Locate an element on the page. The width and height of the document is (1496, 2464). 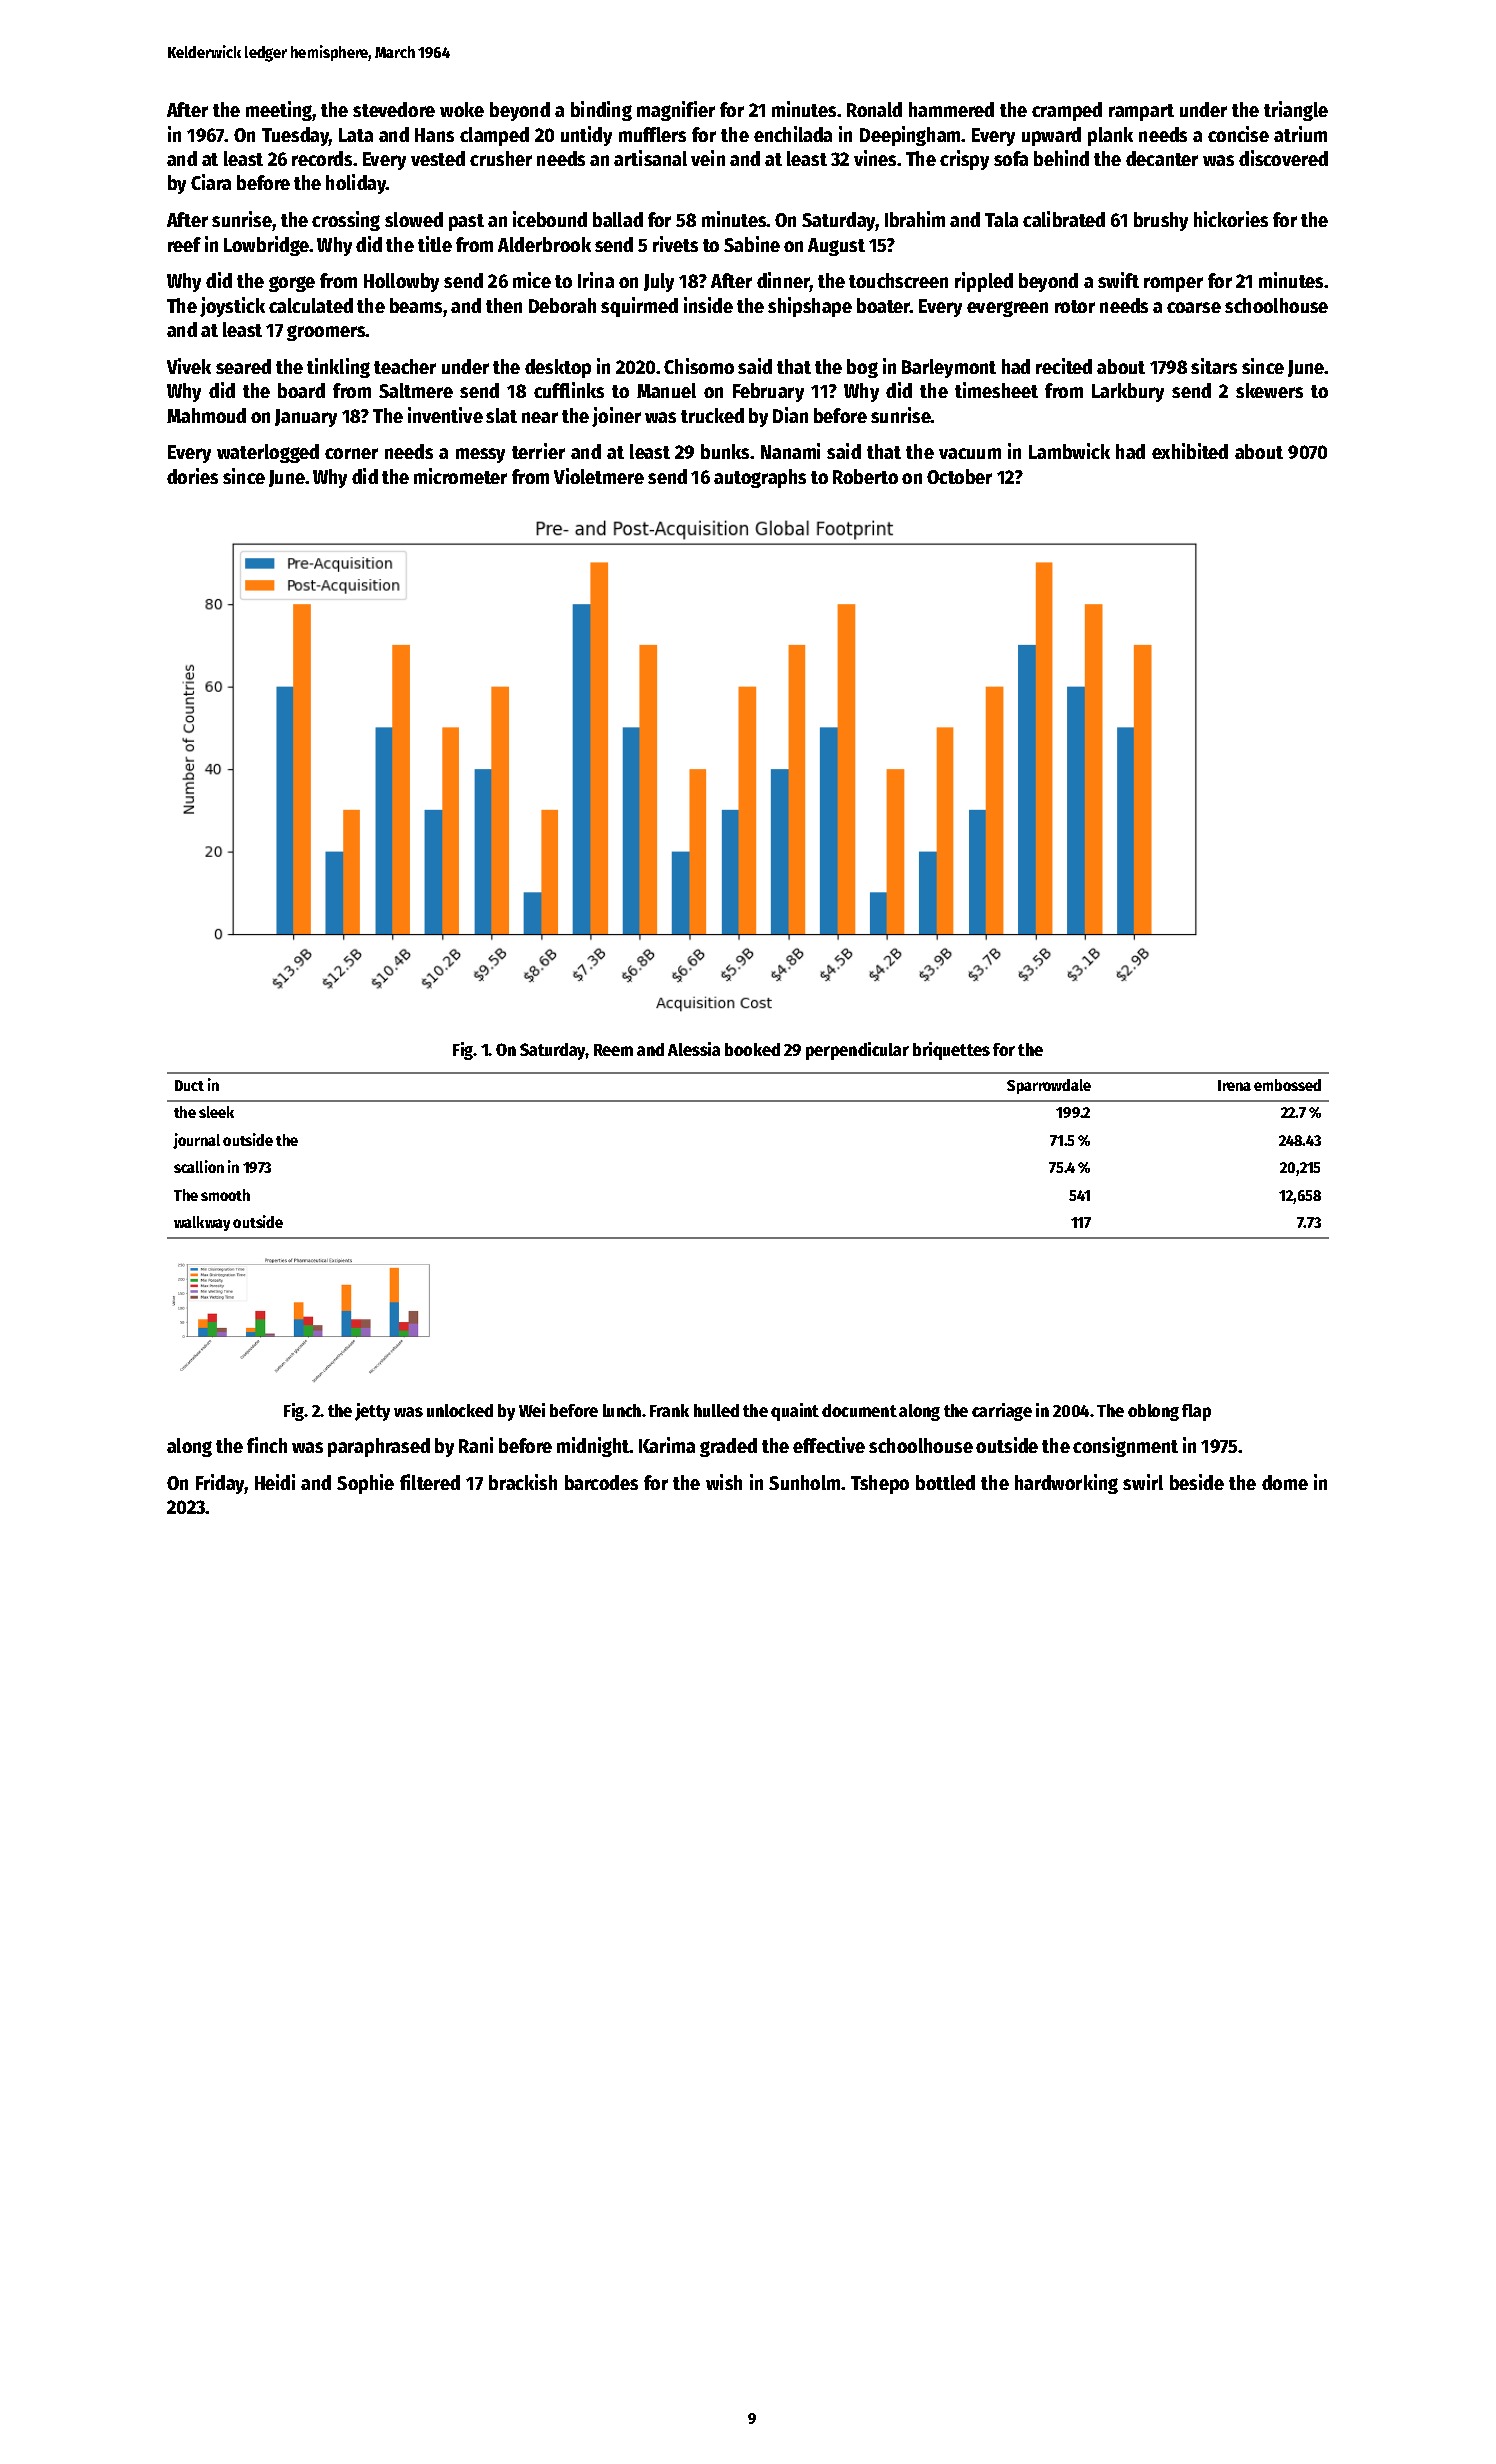
rampart is located at coordinates (1141, 112).
